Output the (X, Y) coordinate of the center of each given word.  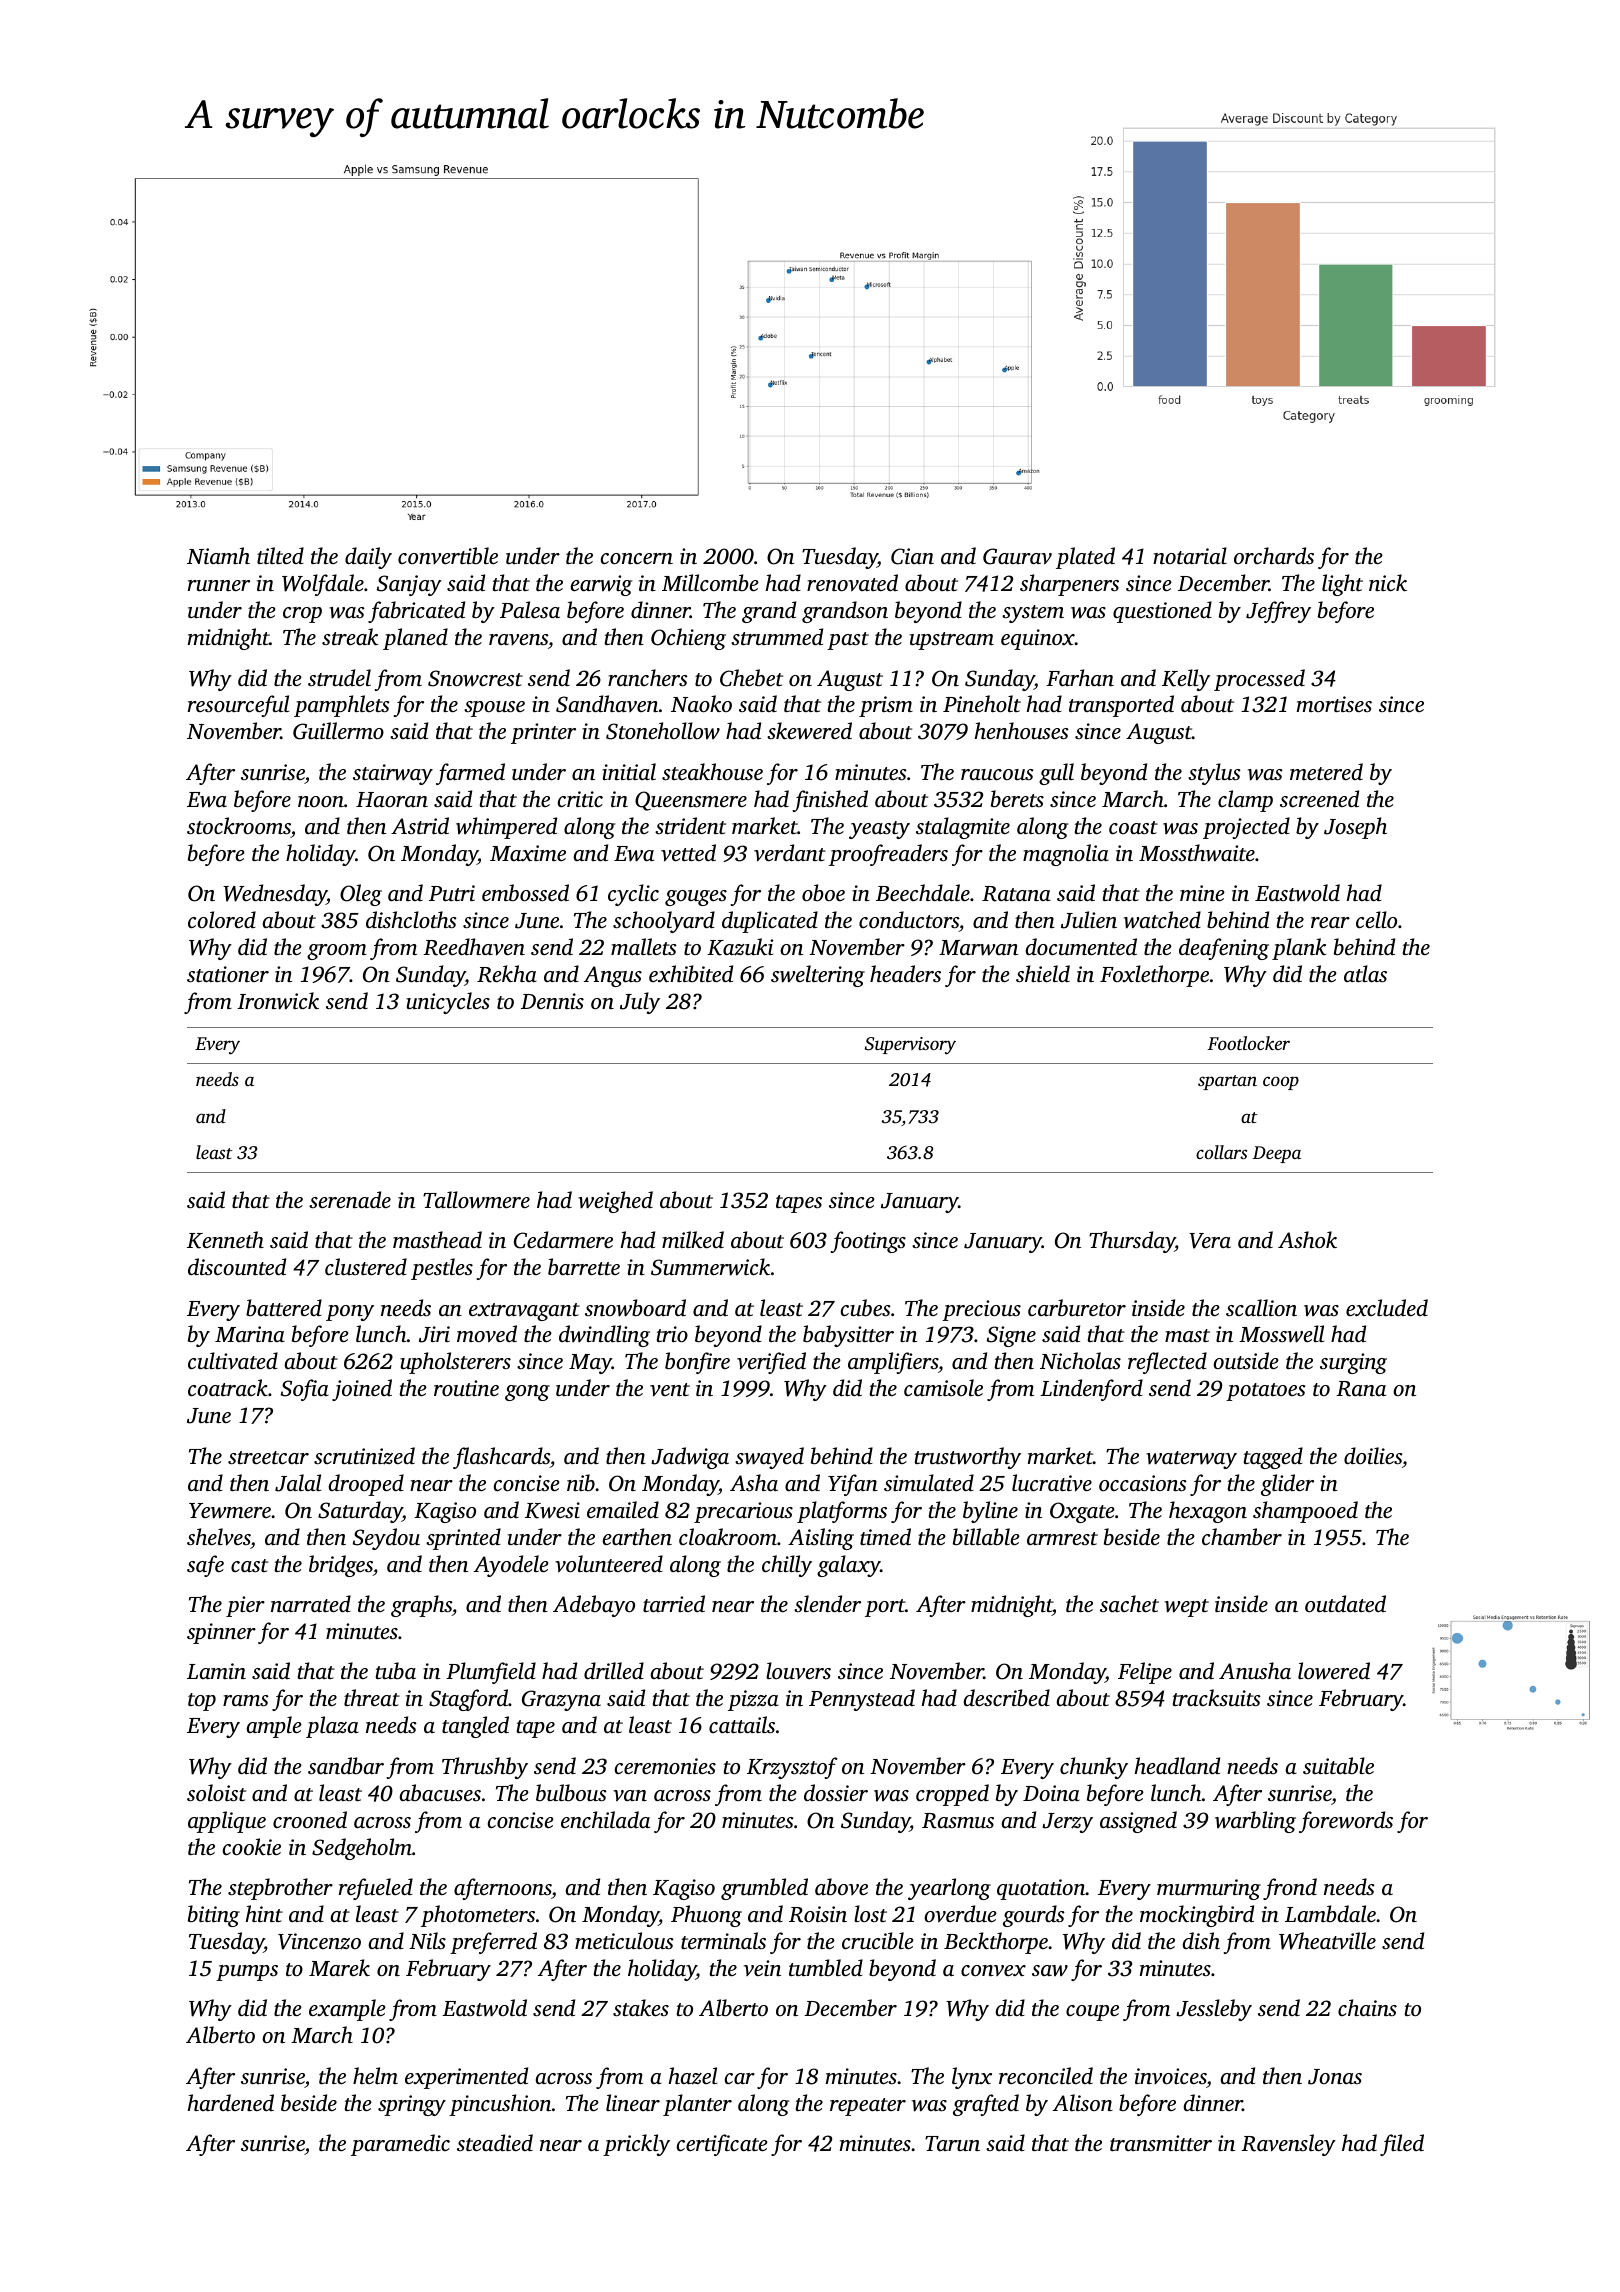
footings (868, 1242)
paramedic (400, 2145)
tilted (280, 555)
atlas (1365, 973)
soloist (216, 1792)
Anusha (1255, 1670)
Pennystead (862, 1700)
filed (1402, 2145)
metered (1326, 771)
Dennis (552, 1001)
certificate (722, 2145)
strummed (777, 636)
